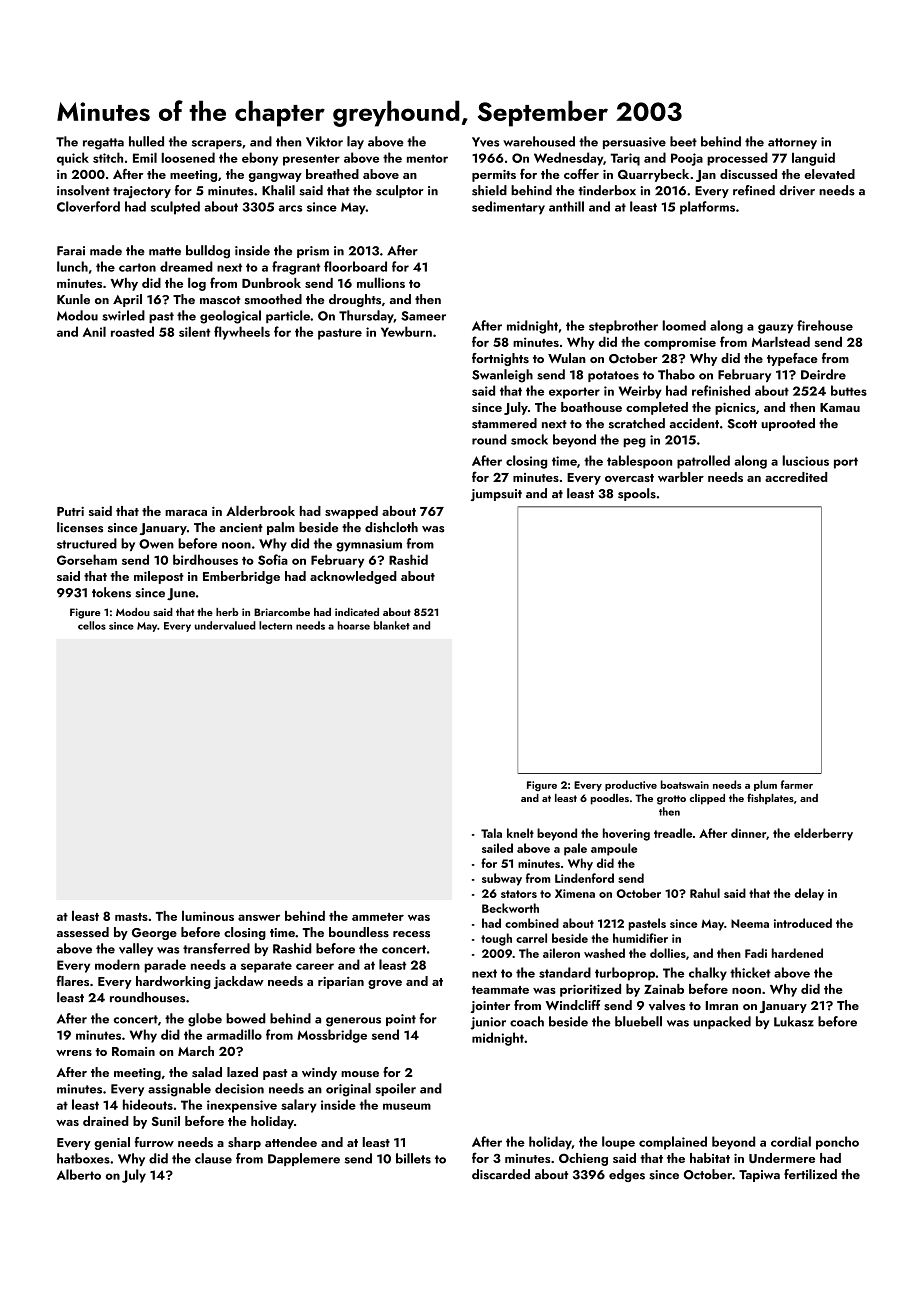 The height and width of the screenshot is (1308, 924). I want to click on tokens, so click(111, 592).
